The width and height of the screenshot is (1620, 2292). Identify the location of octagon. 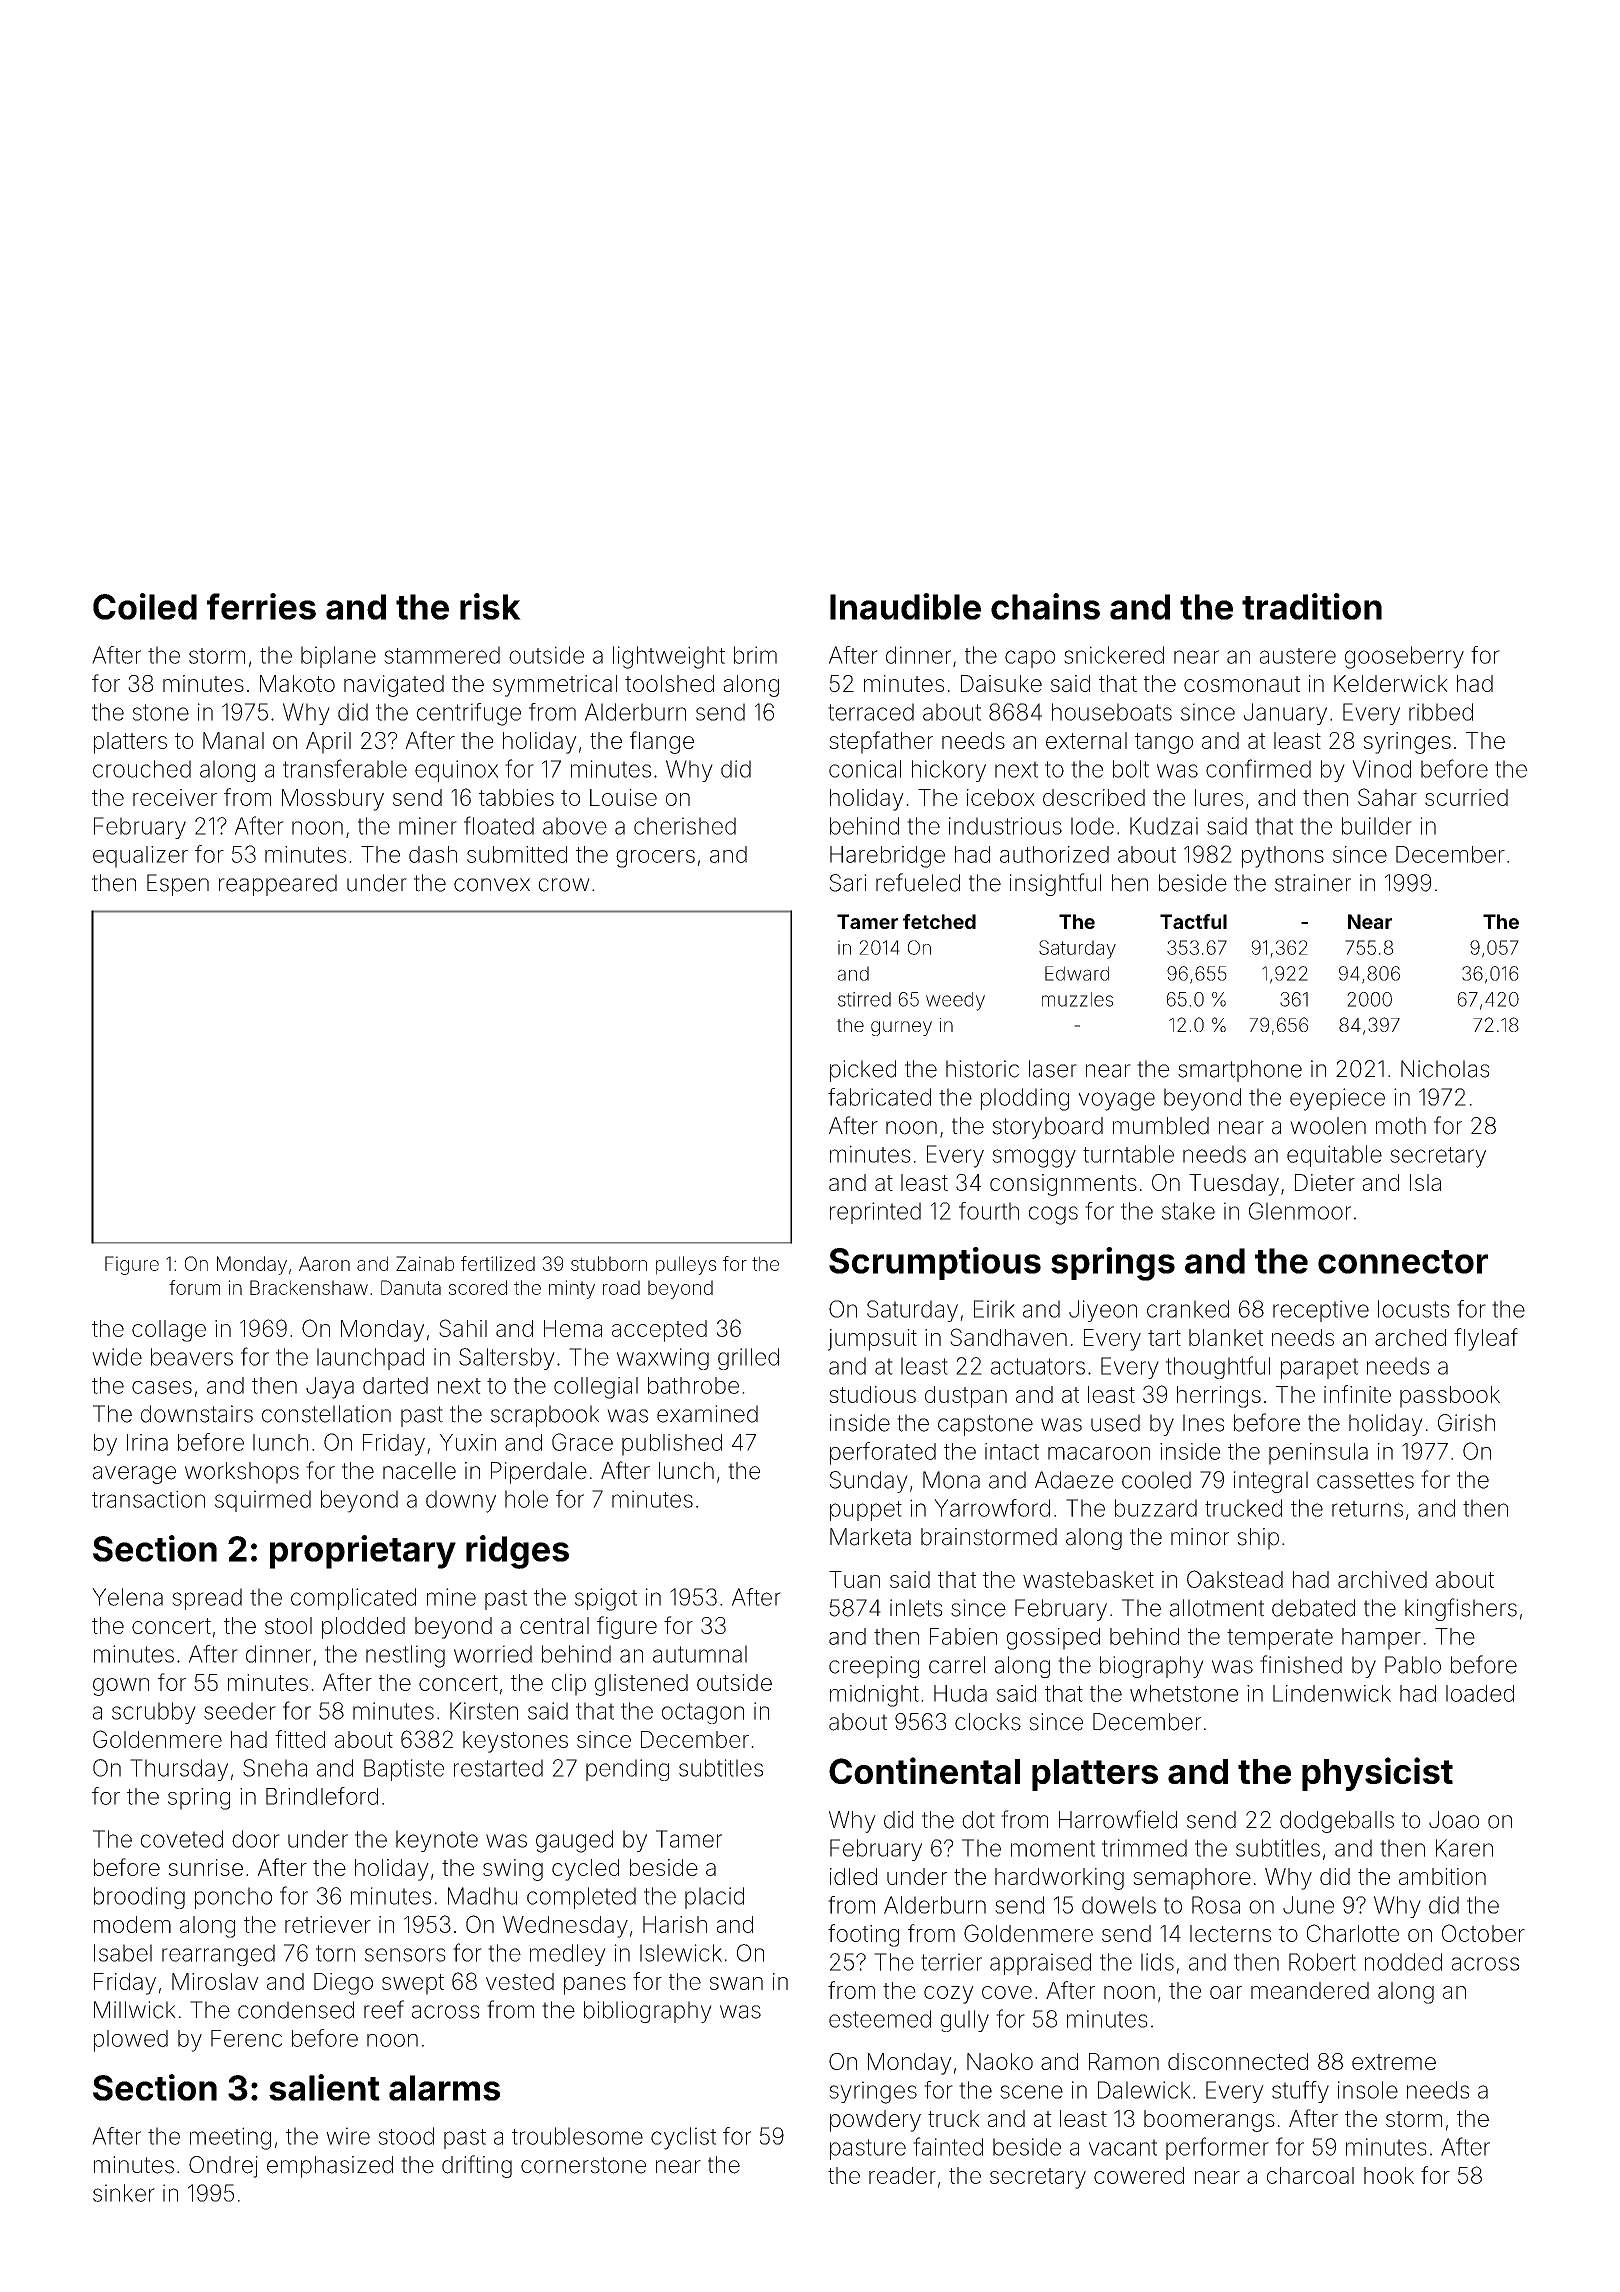
(703, 1713).
